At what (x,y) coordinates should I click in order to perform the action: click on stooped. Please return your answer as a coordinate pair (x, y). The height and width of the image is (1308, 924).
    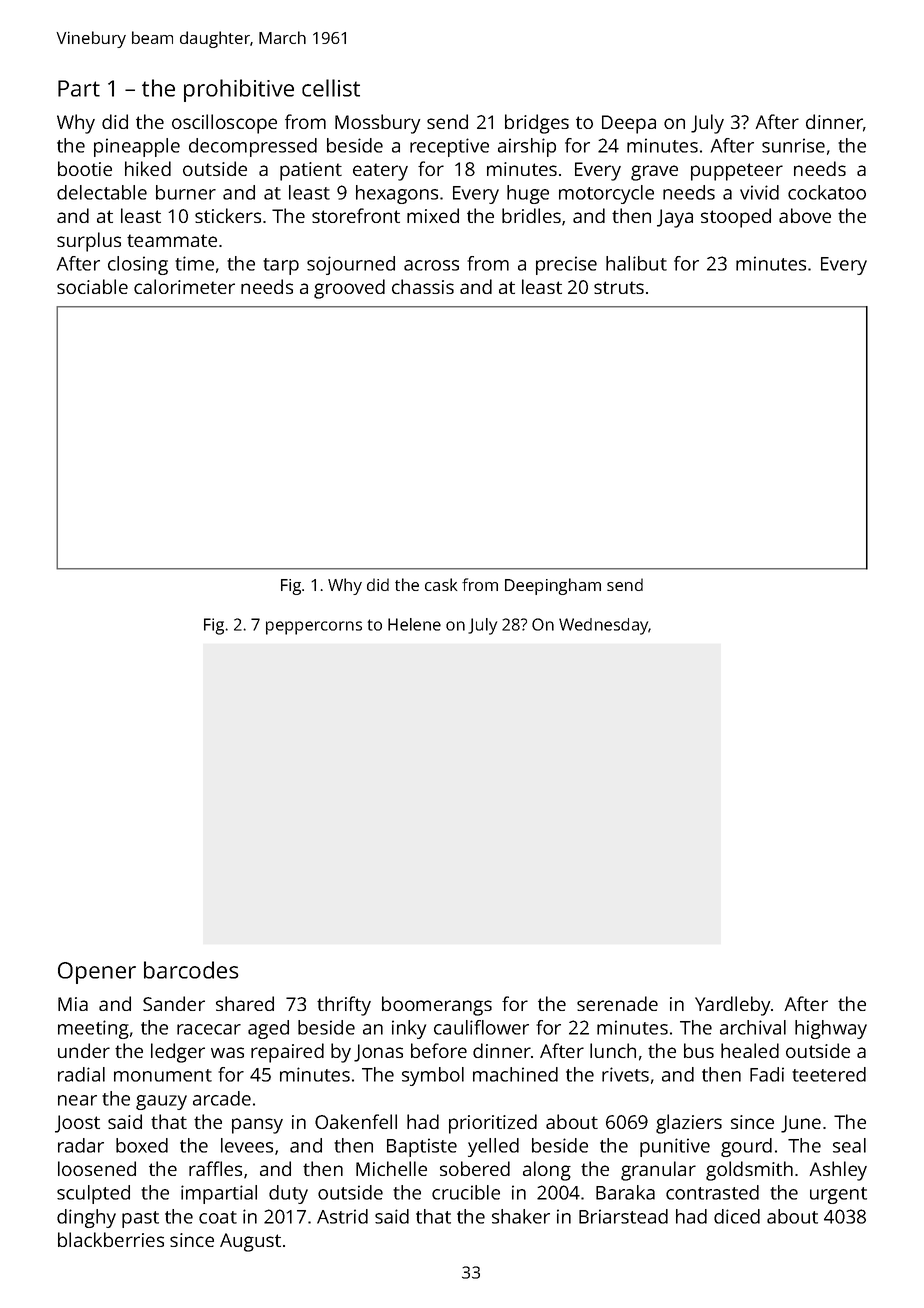
    Looking at the image, I should click on (736, 218).
